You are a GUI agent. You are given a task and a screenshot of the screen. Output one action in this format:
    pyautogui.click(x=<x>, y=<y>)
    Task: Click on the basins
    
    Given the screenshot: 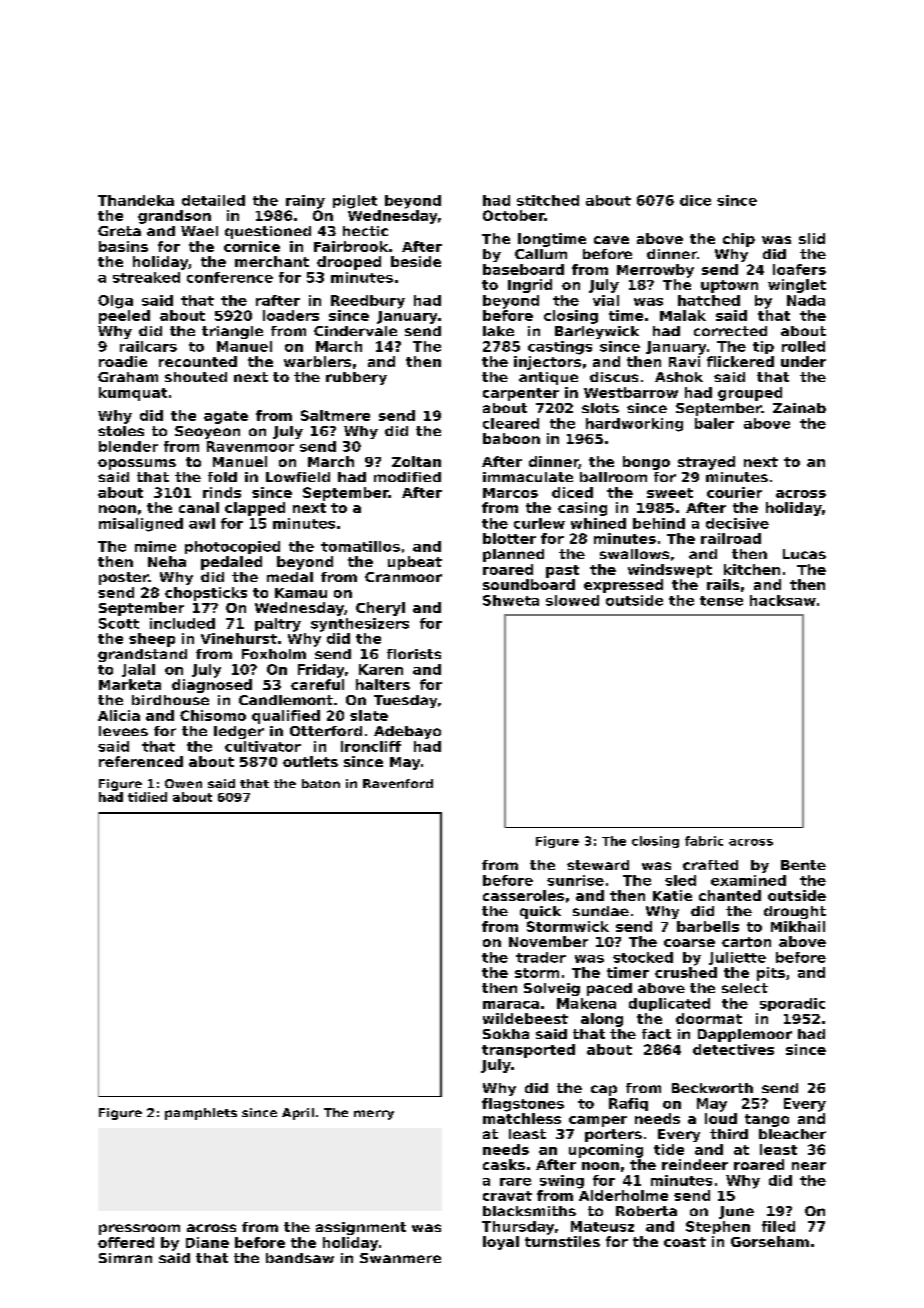 What is the action you would take?
    pyautogui.click(x=123, y=246)
